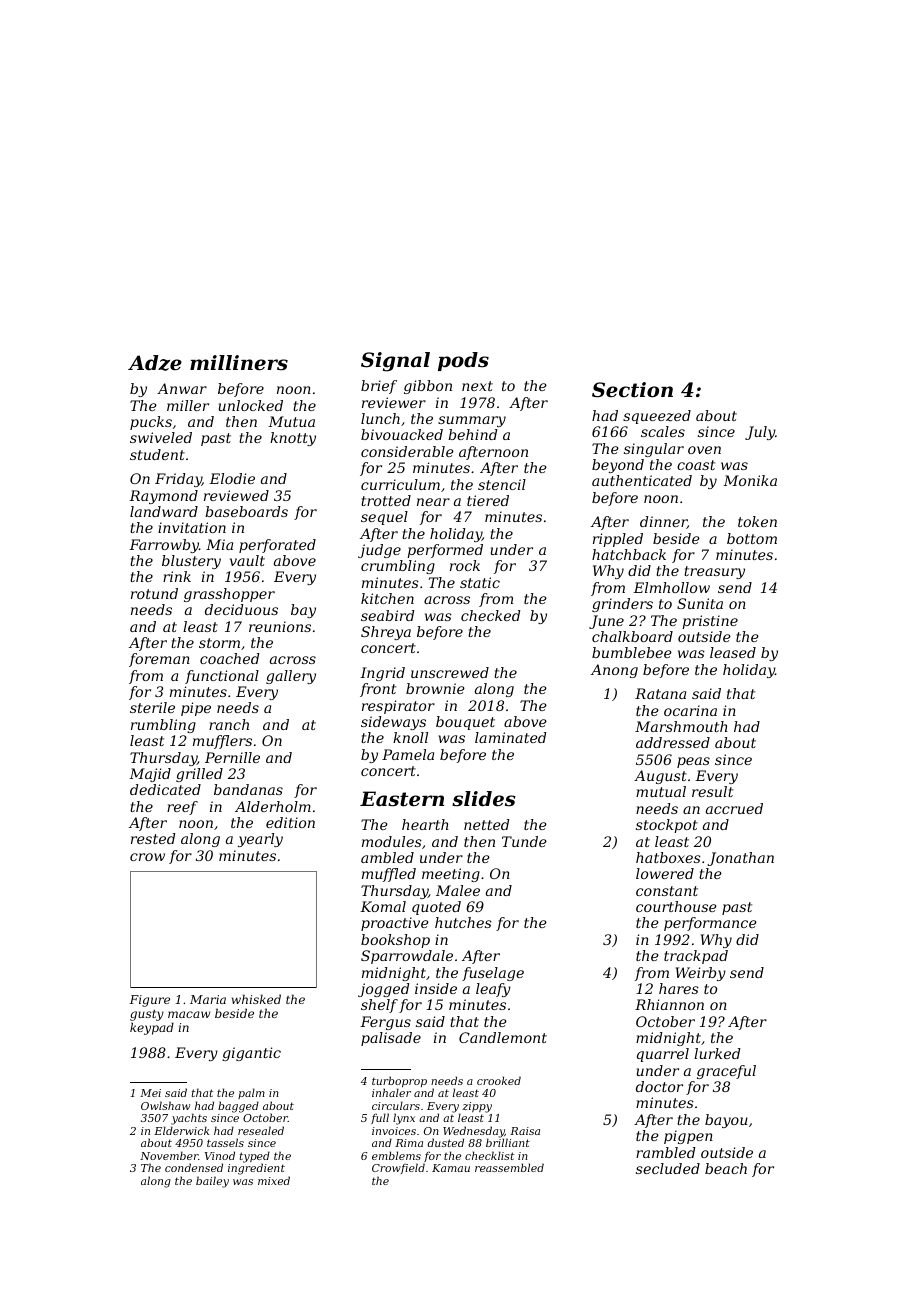 This screenshot has width=908, height=1316. I want to click on performance, so click(710, 924).
